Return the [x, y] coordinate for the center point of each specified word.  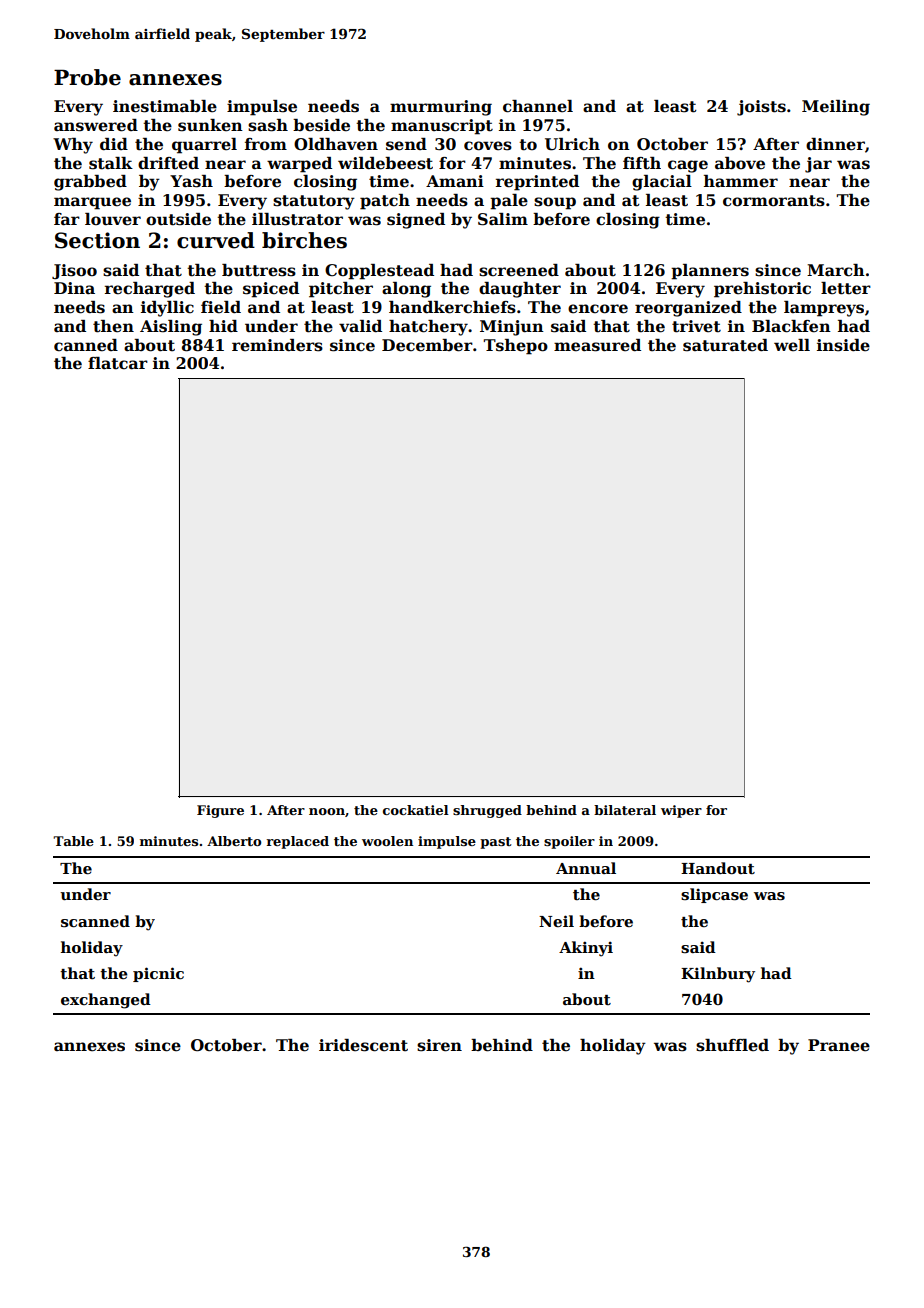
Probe [87, 77]
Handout [718, 868]
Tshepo [515, 347]
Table [73, 841]
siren [439, 1045]
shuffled [732, 1045]
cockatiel [416, 810]
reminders [277, 345]
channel [538, 106]
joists [761, 108]
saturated [725, 345]
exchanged [106, 1001]
